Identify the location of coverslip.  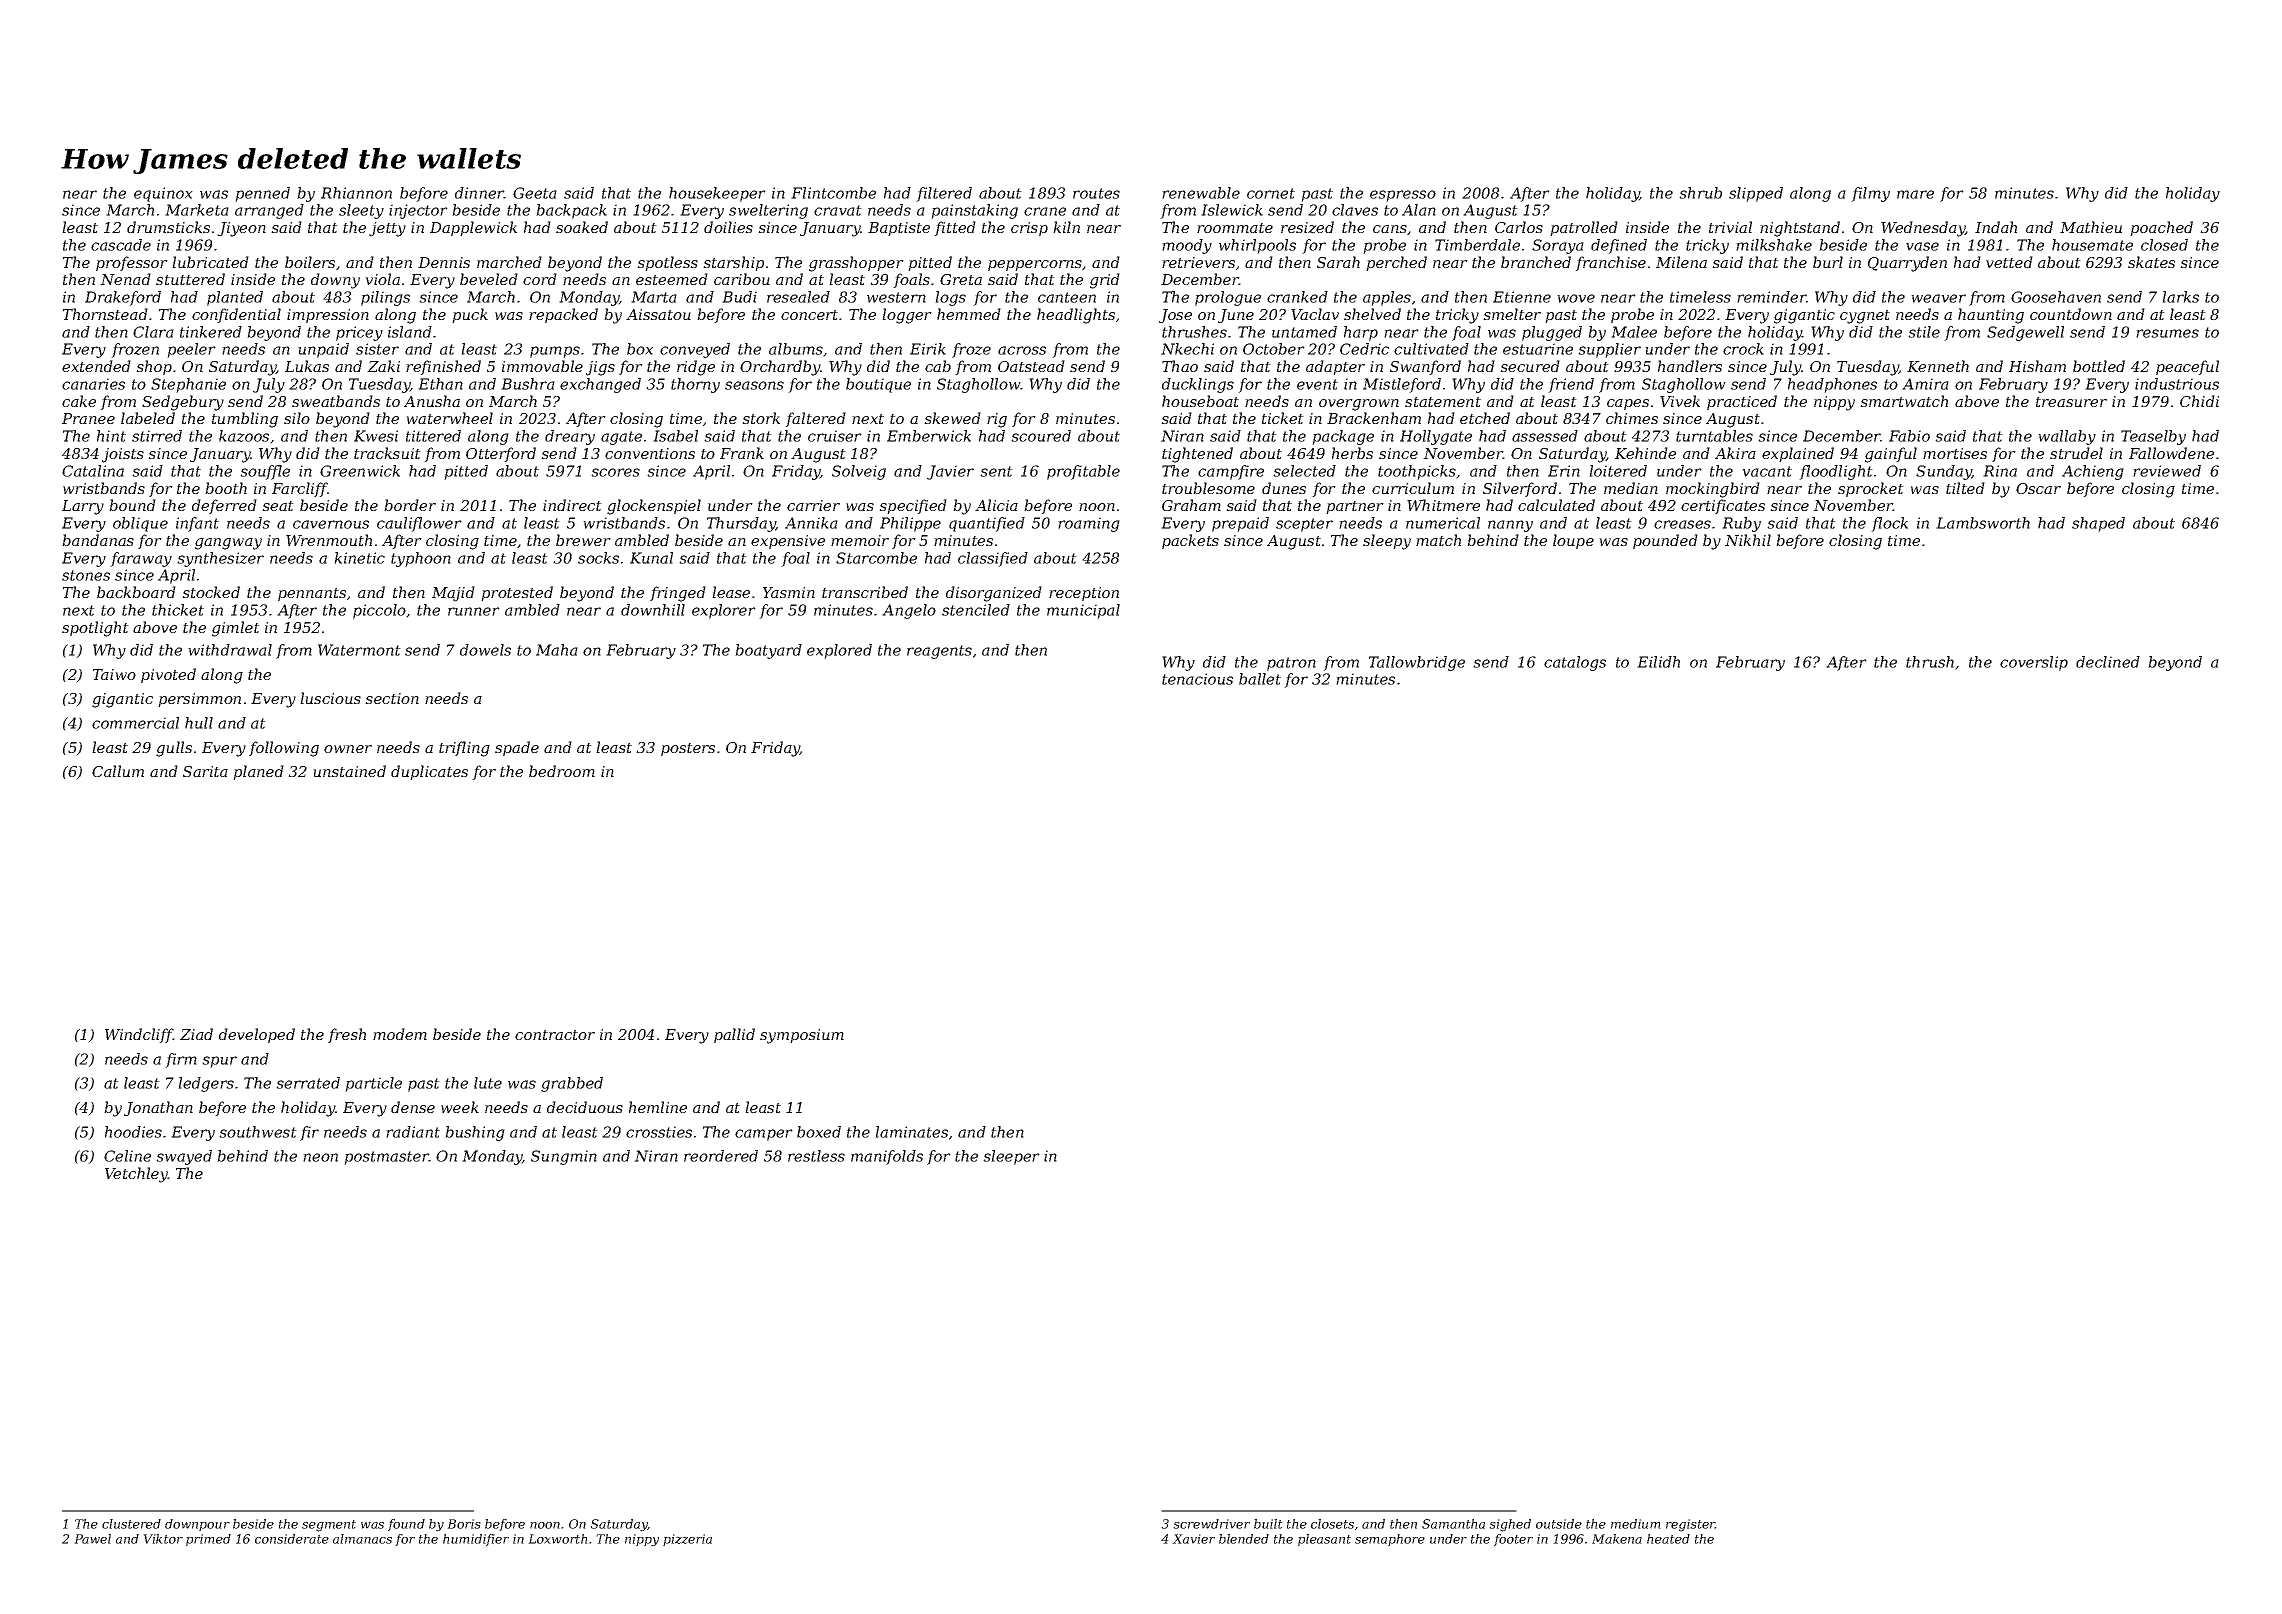
(2034, 663).
